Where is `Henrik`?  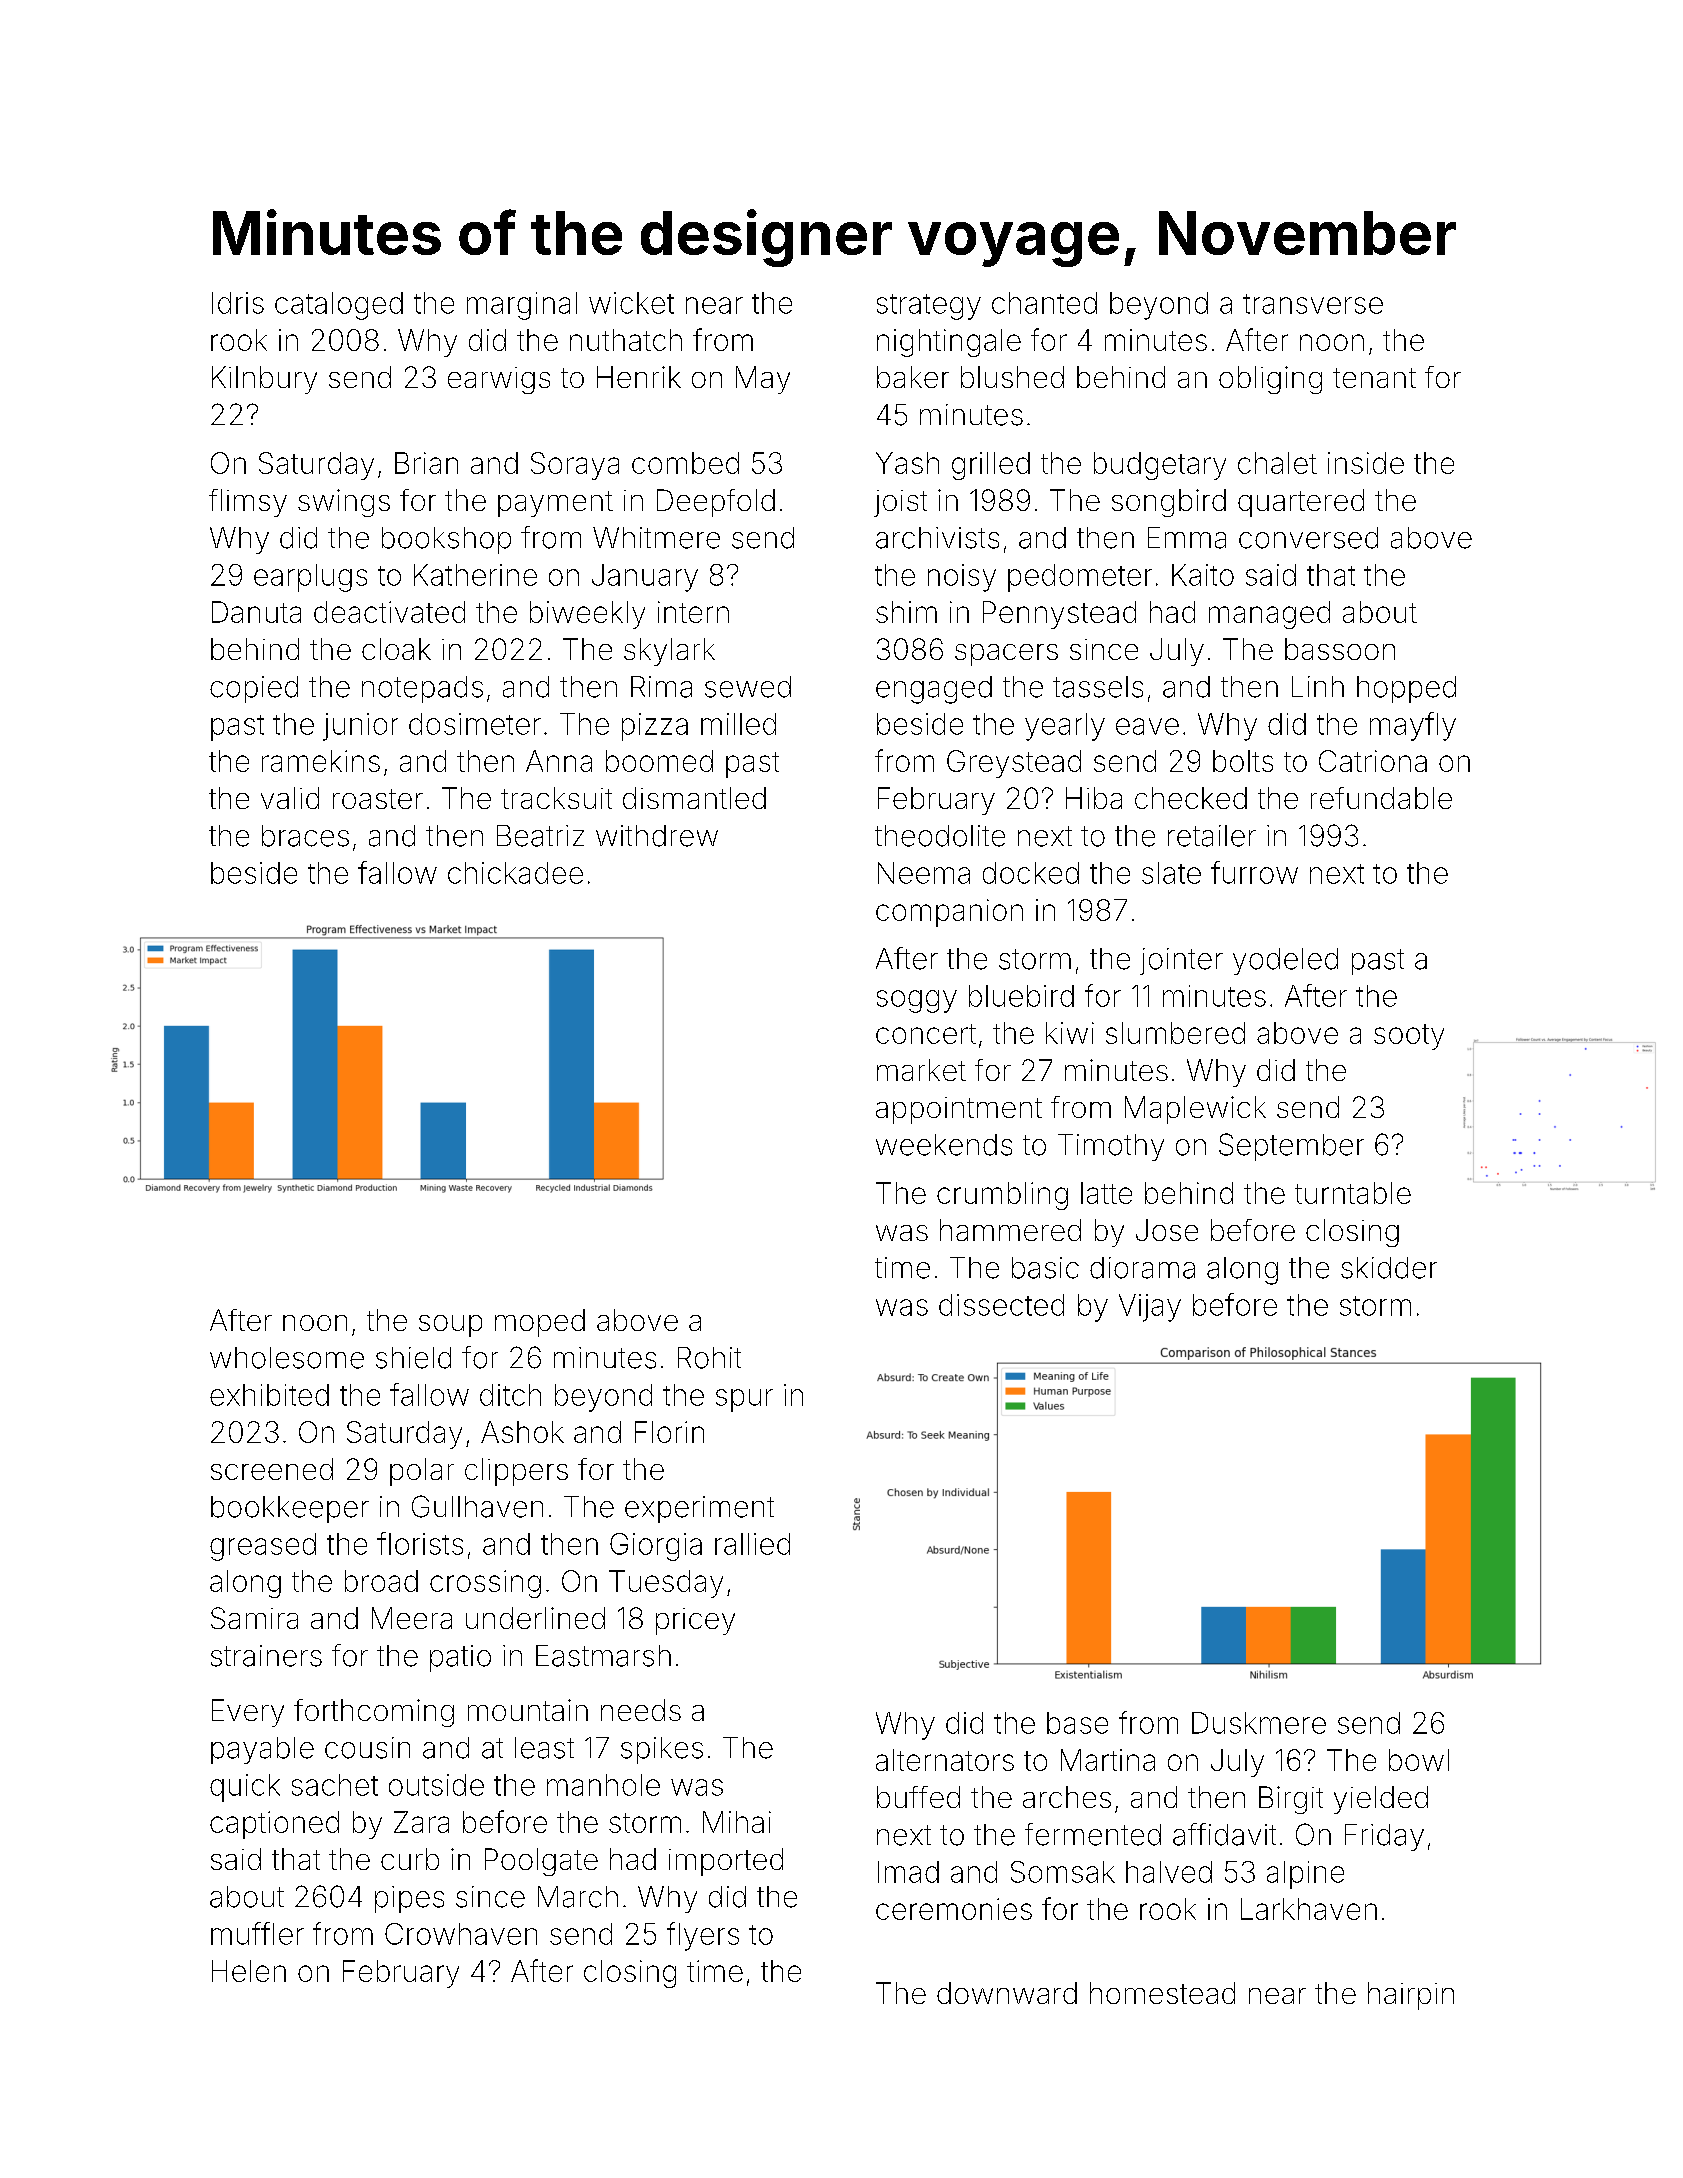 Henrik is located at coordinates (639, 377).
